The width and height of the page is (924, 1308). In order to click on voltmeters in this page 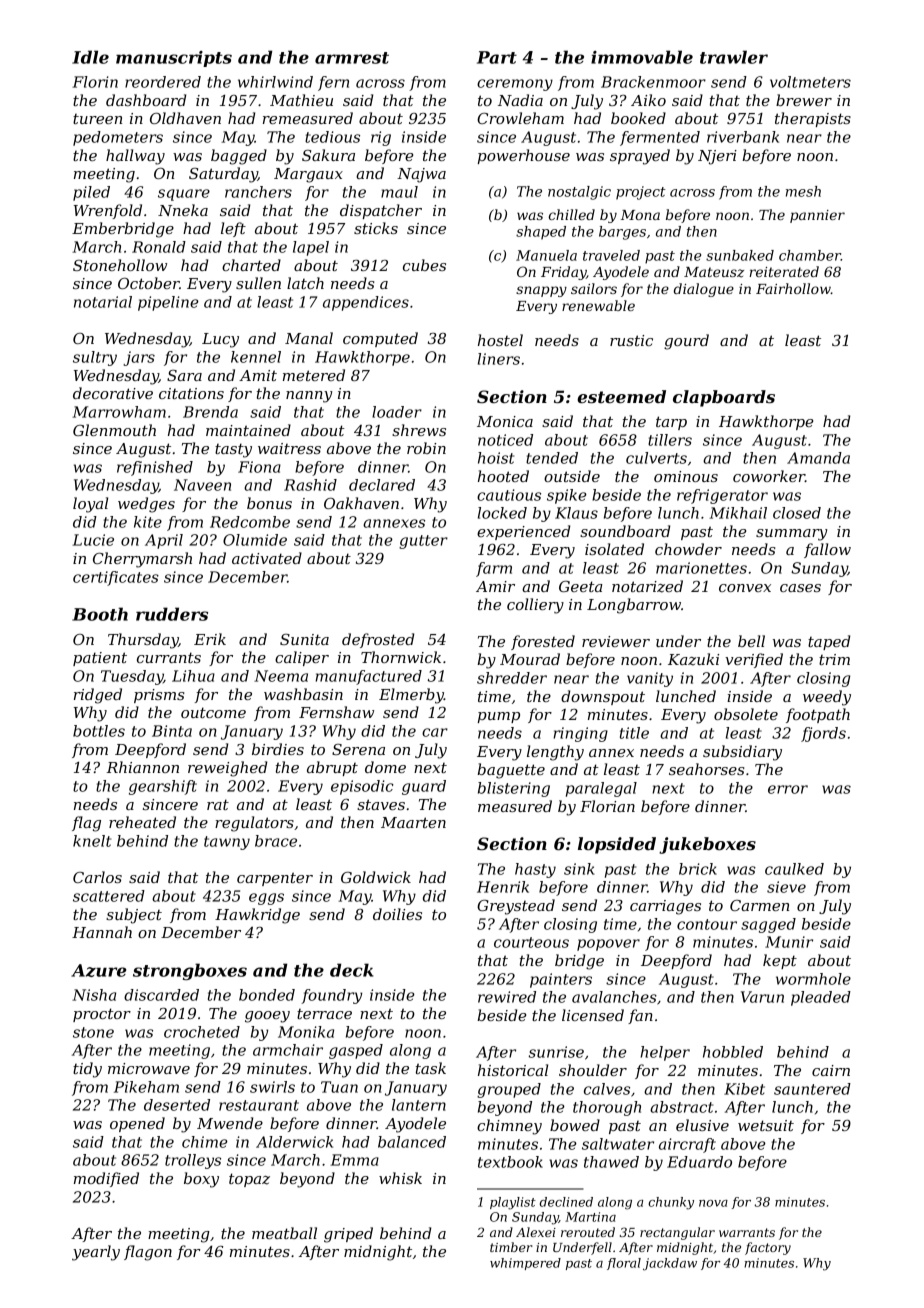, I will do `click(810, 82)`.
